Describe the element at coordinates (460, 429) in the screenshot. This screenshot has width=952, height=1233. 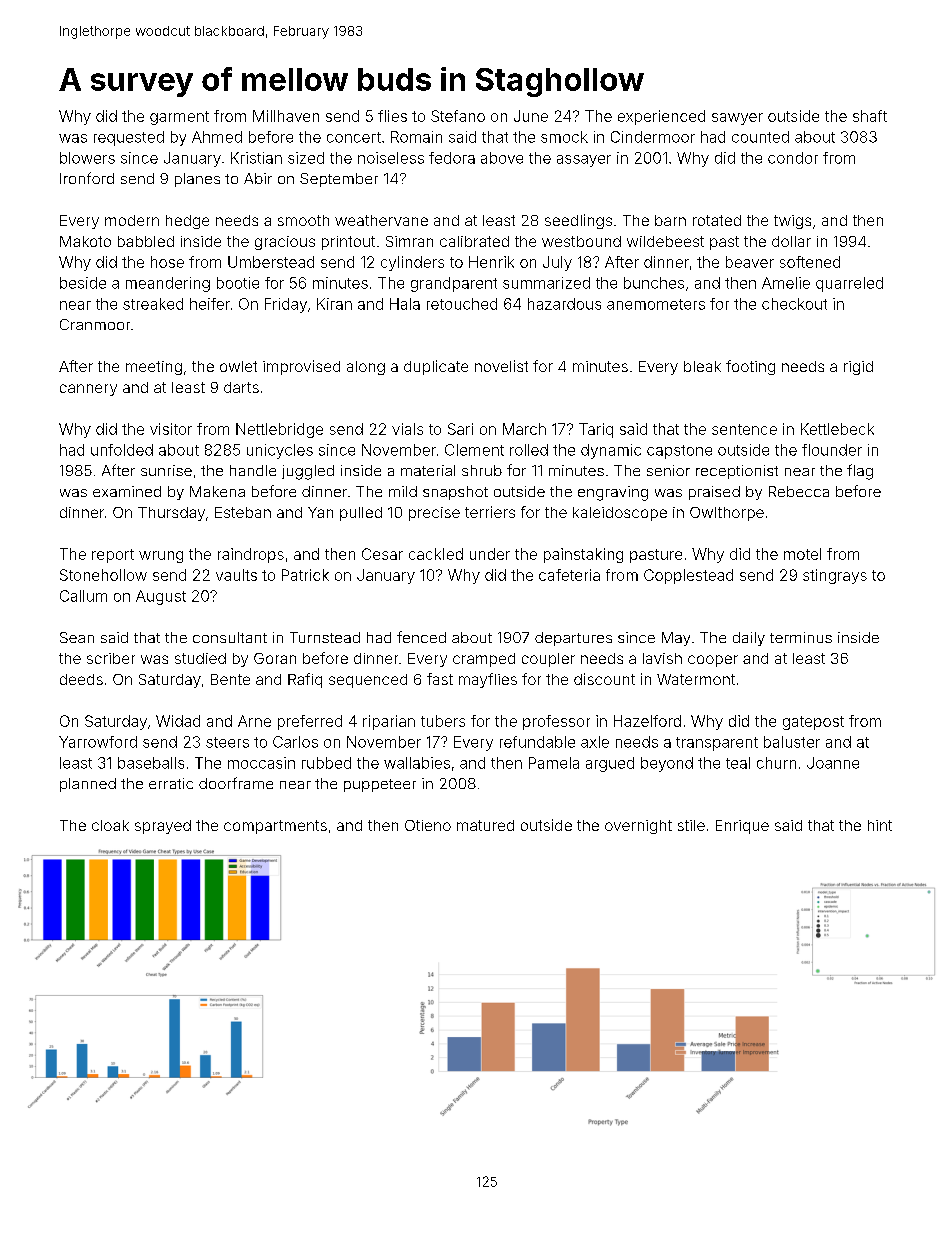
I see `Sari` at that location.
